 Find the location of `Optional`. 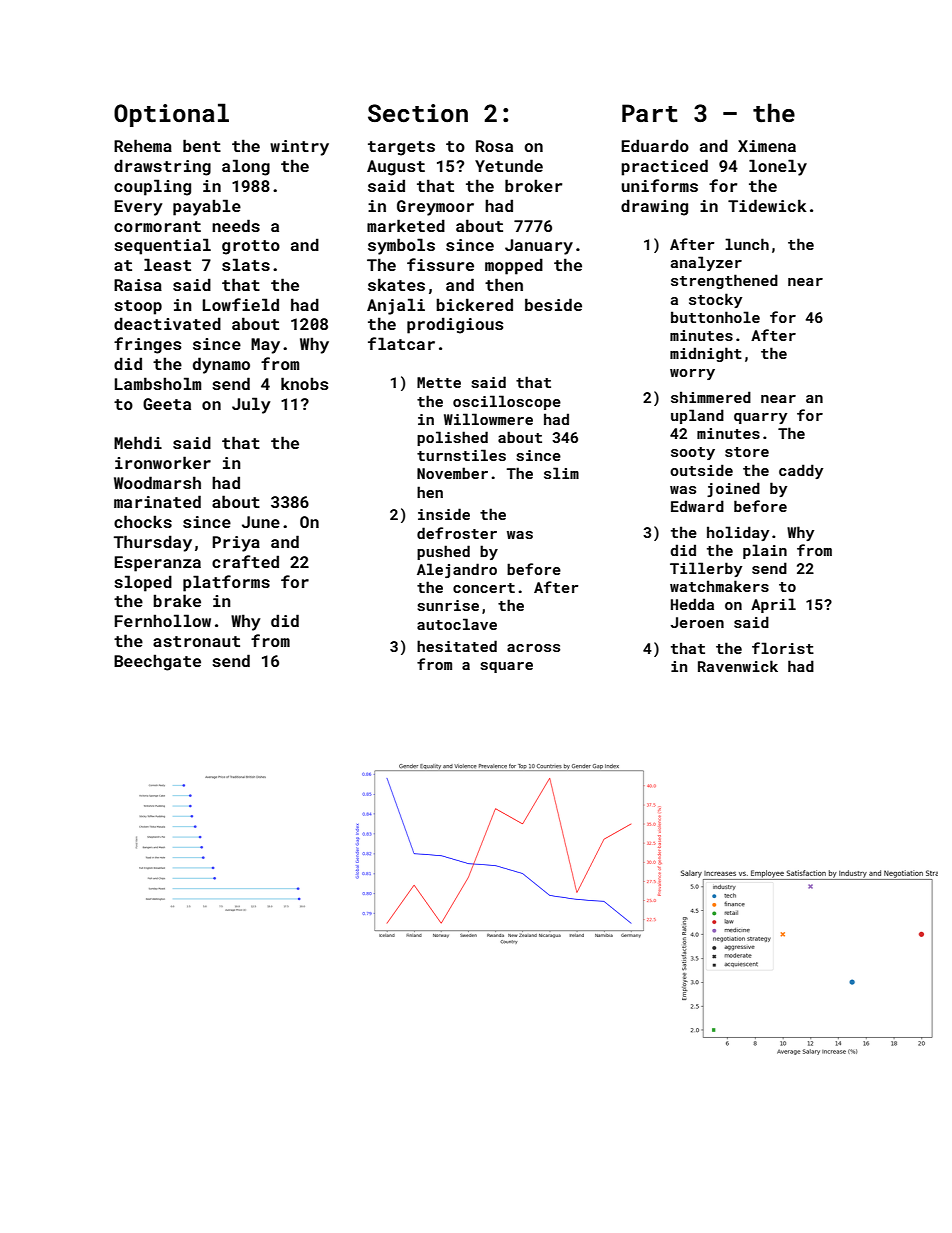

Optional is located at coordinates (171, 115).
